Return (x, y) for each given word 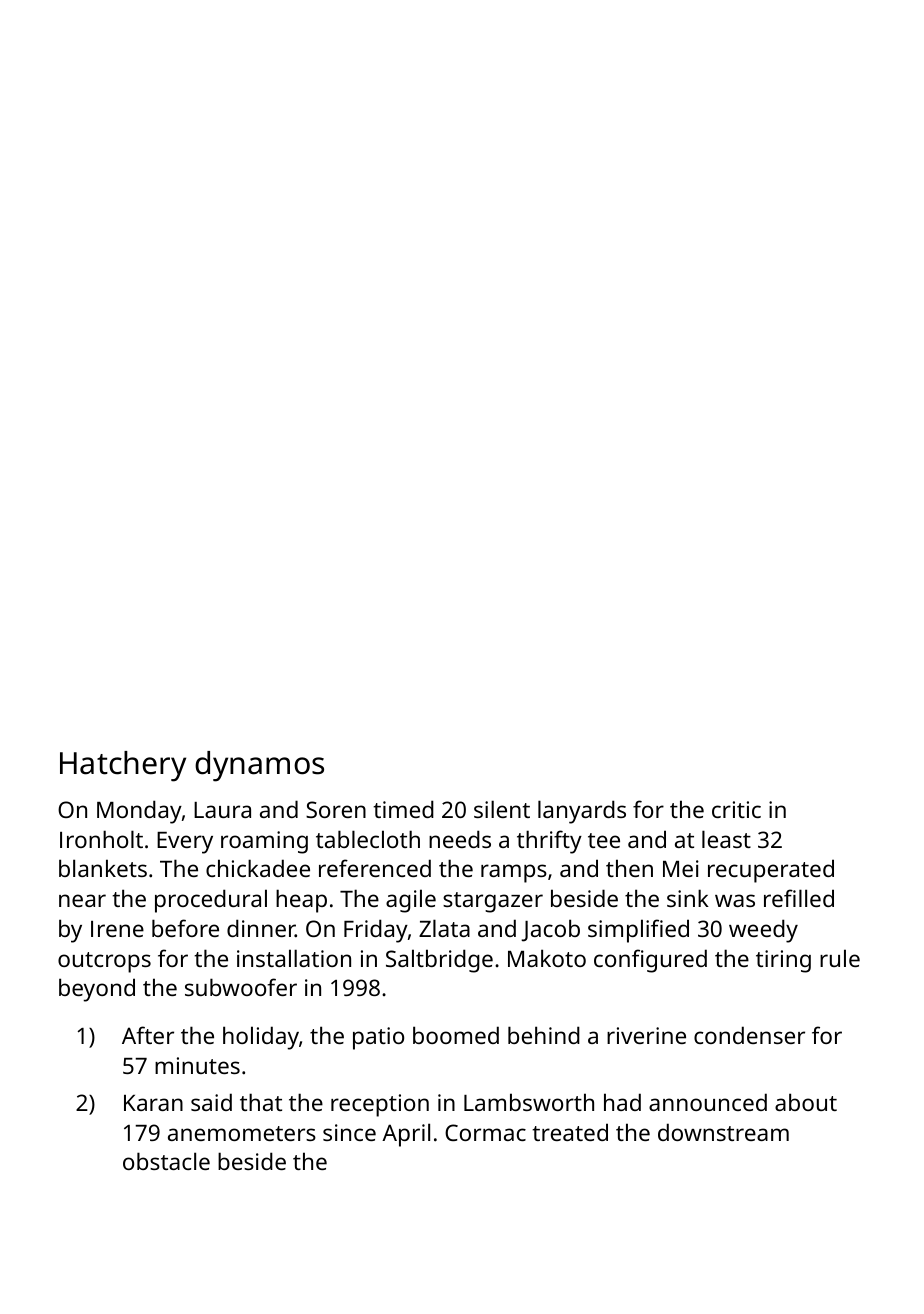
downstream (723, 1132)
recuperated (771, 871)
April (406, 1135)
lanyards (582, 812)
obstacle (166, 1161)
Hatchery (123, 766)
